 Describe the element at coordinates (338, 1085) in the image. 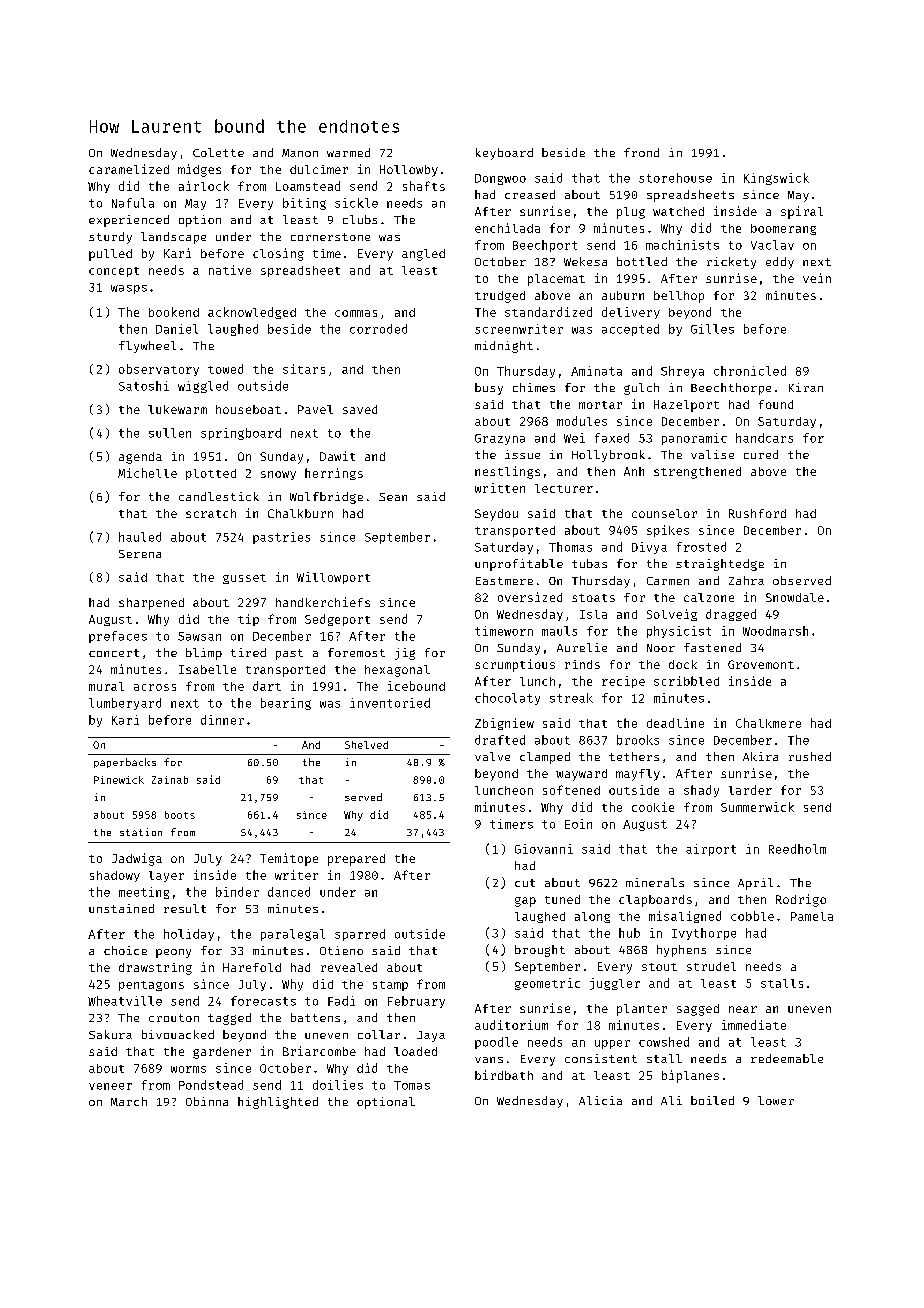

I see `doilies` at that location.
